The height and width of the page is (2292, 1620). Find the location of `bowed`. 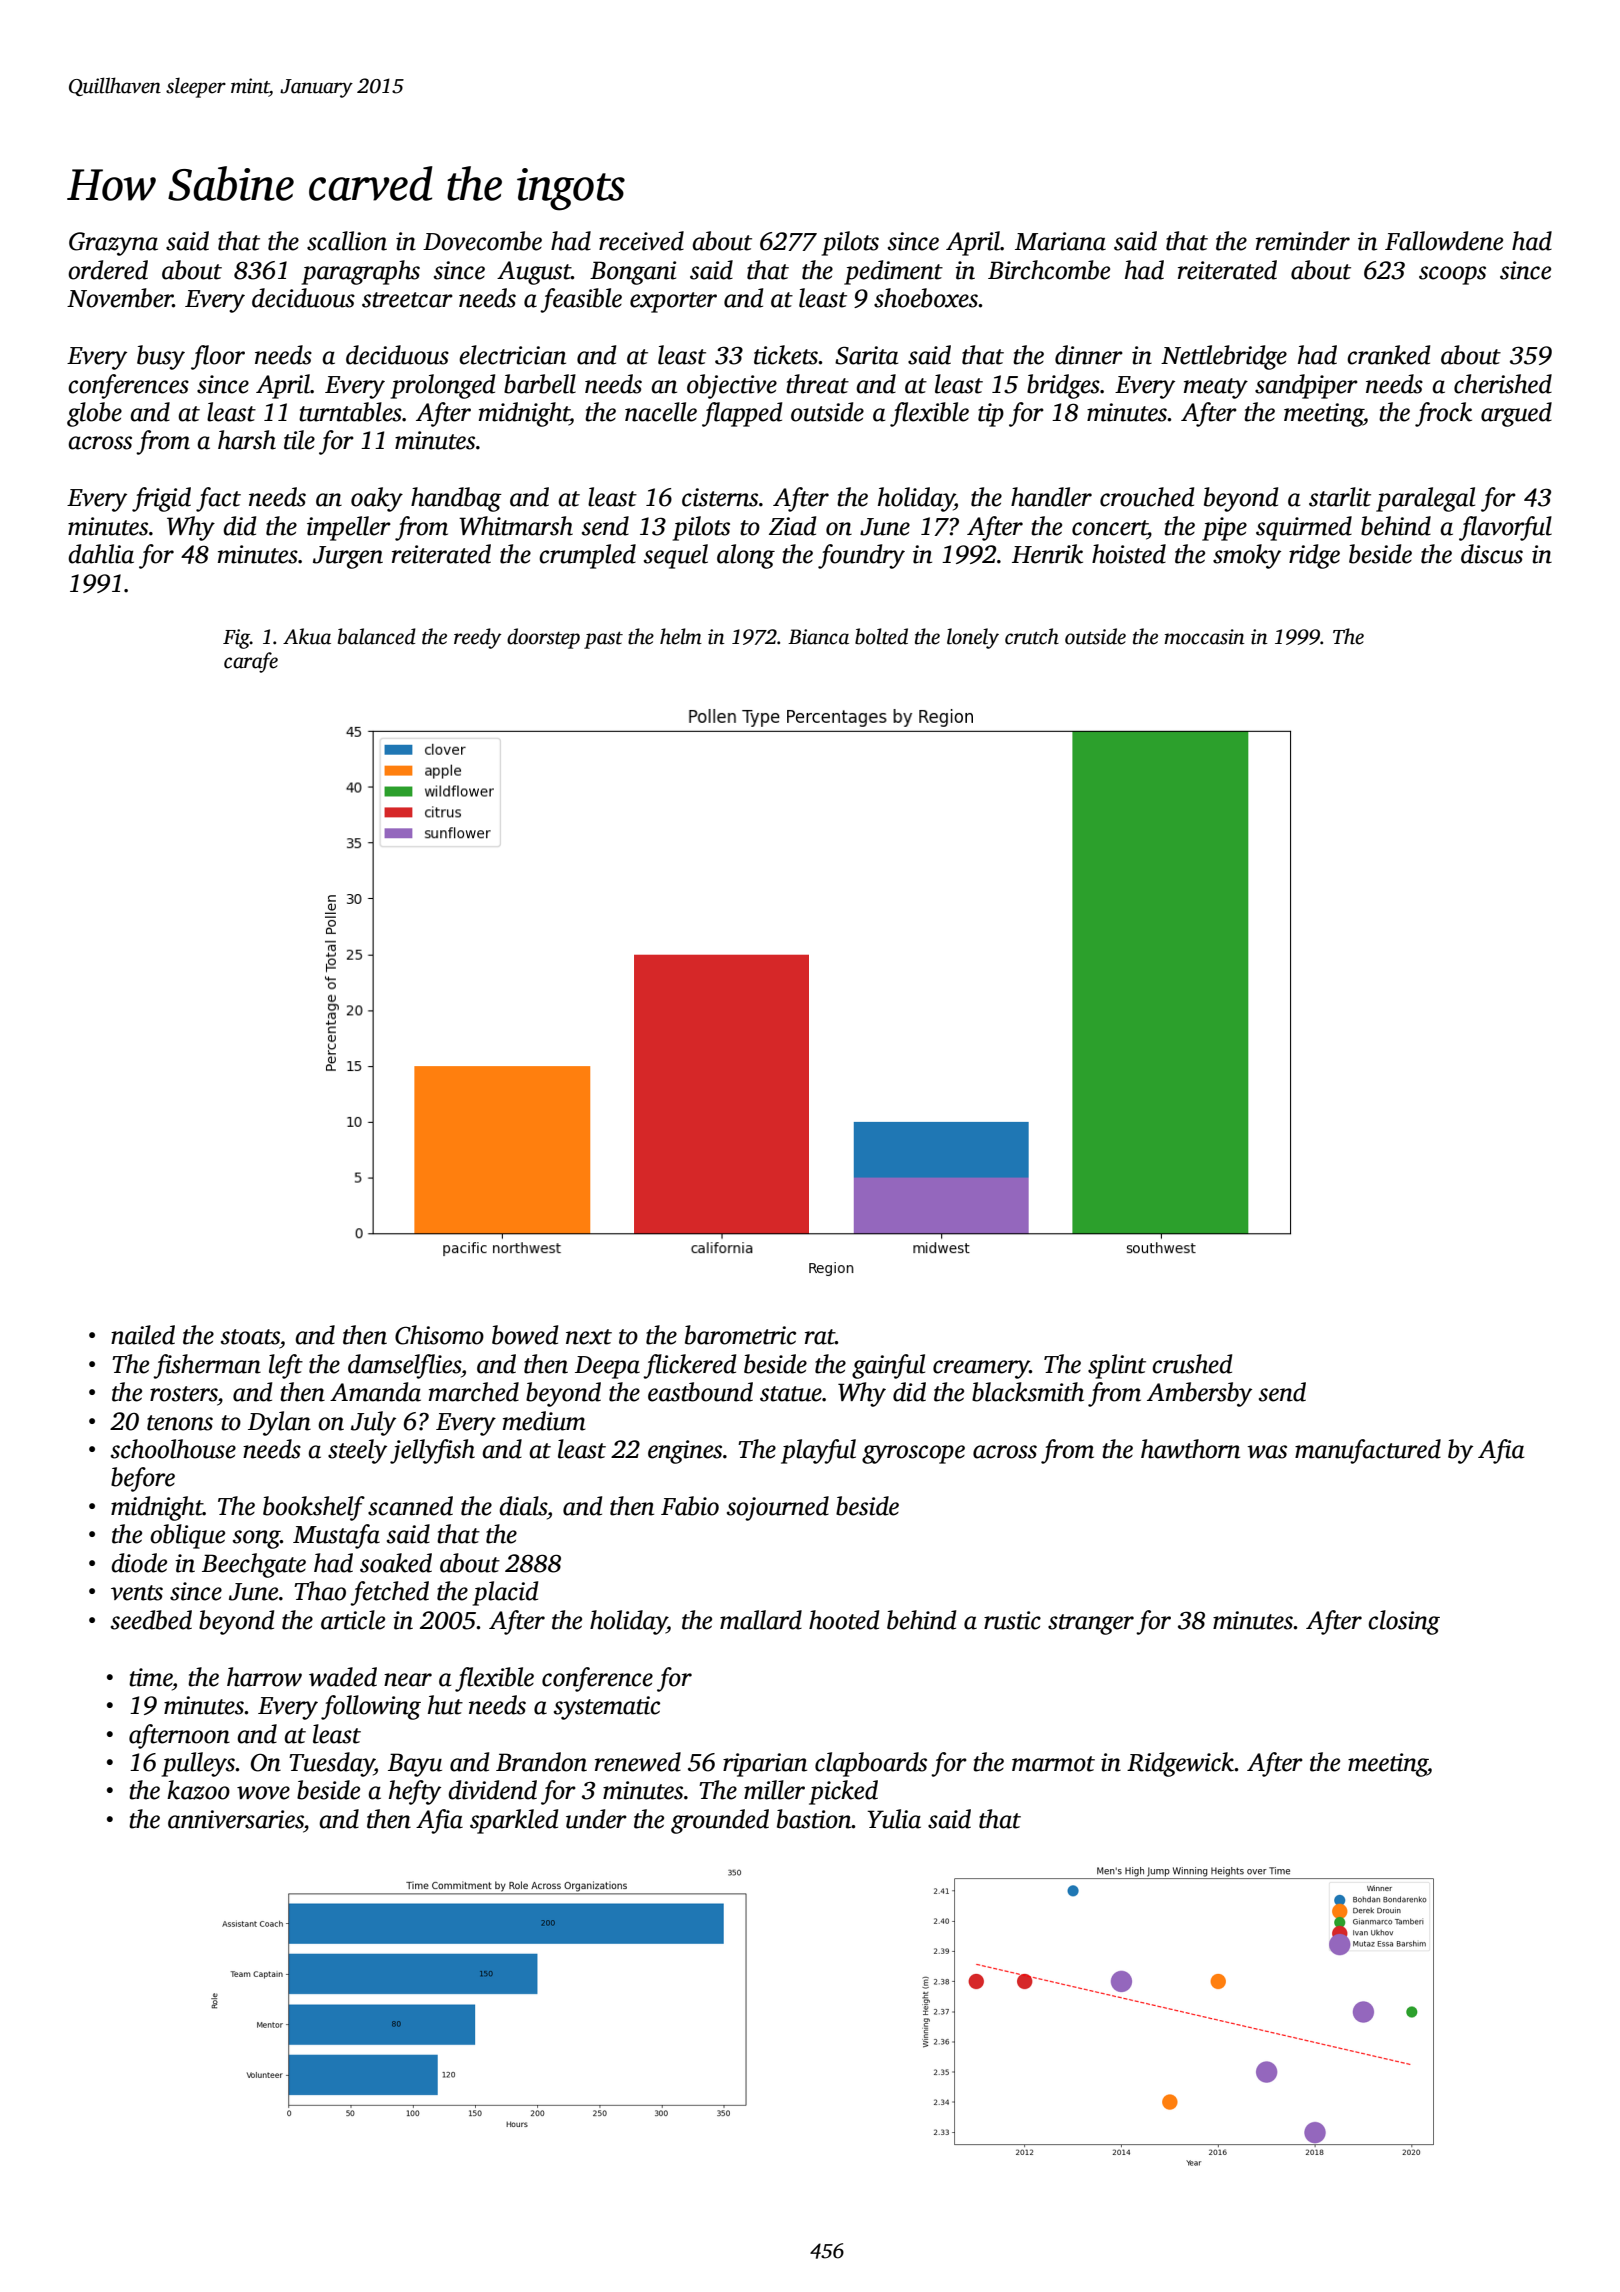

bowed is located at coordinates (525, 1335).
